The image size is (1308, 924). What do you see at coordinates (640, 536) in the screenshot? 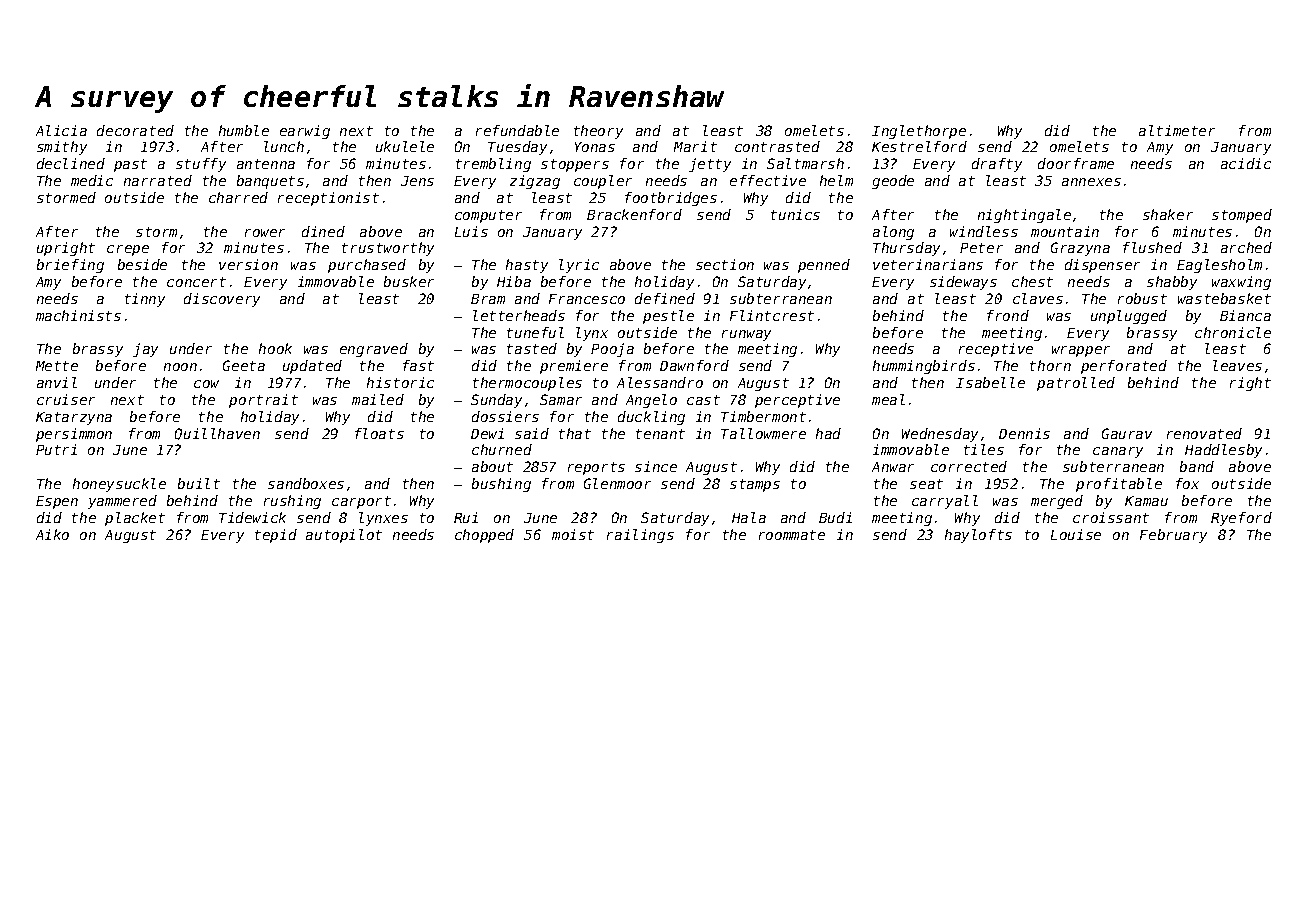
I see `railings` at bounding box center [640, 536].
